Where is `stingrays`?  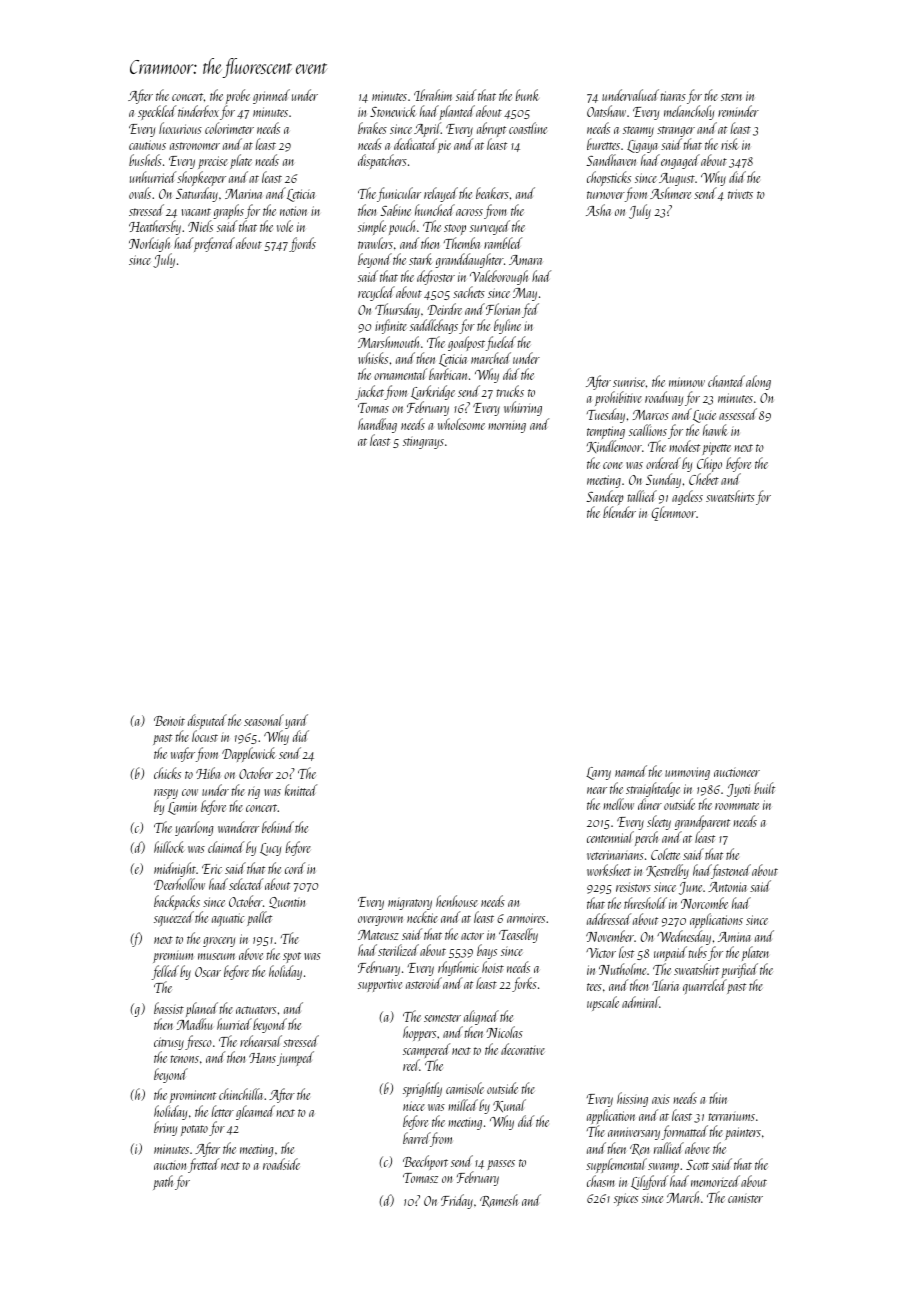 stingrays is located at coordinates (423, 442).
